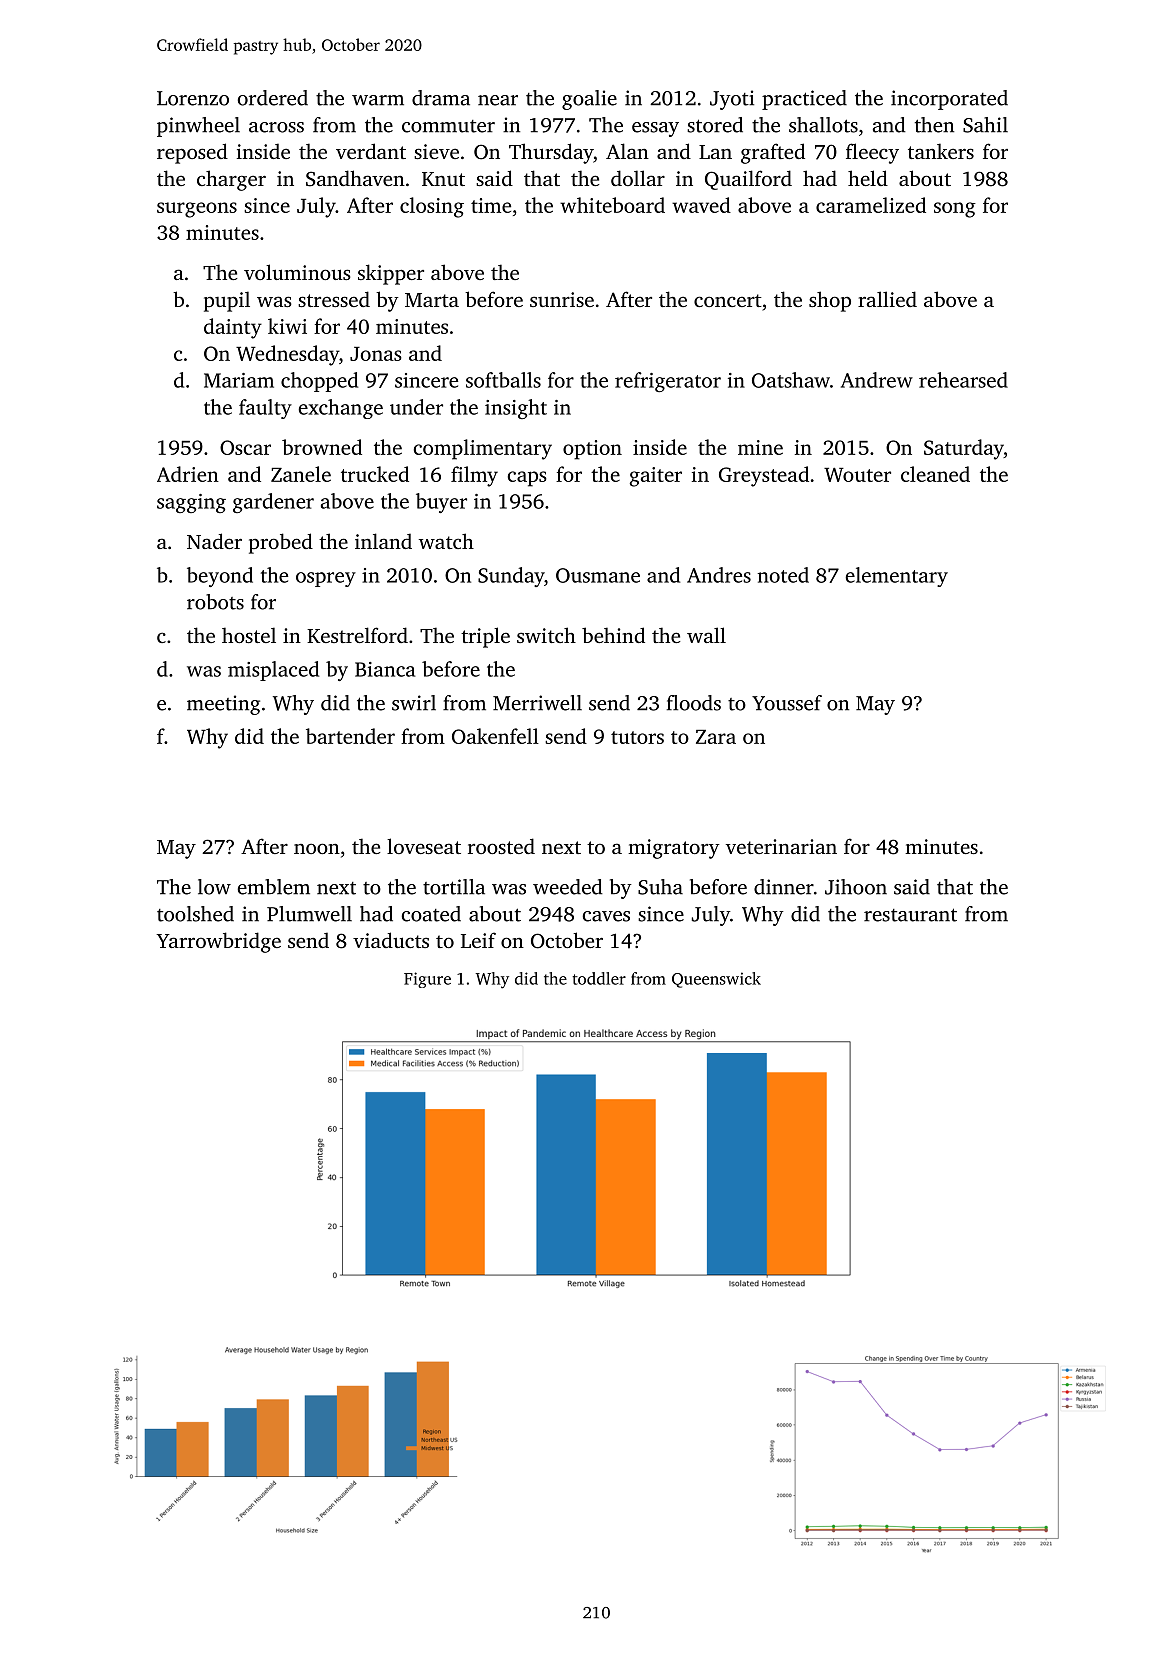 The image size is (1165, 1654). I want to click on Yarrowbridge, so click(218, 942).
